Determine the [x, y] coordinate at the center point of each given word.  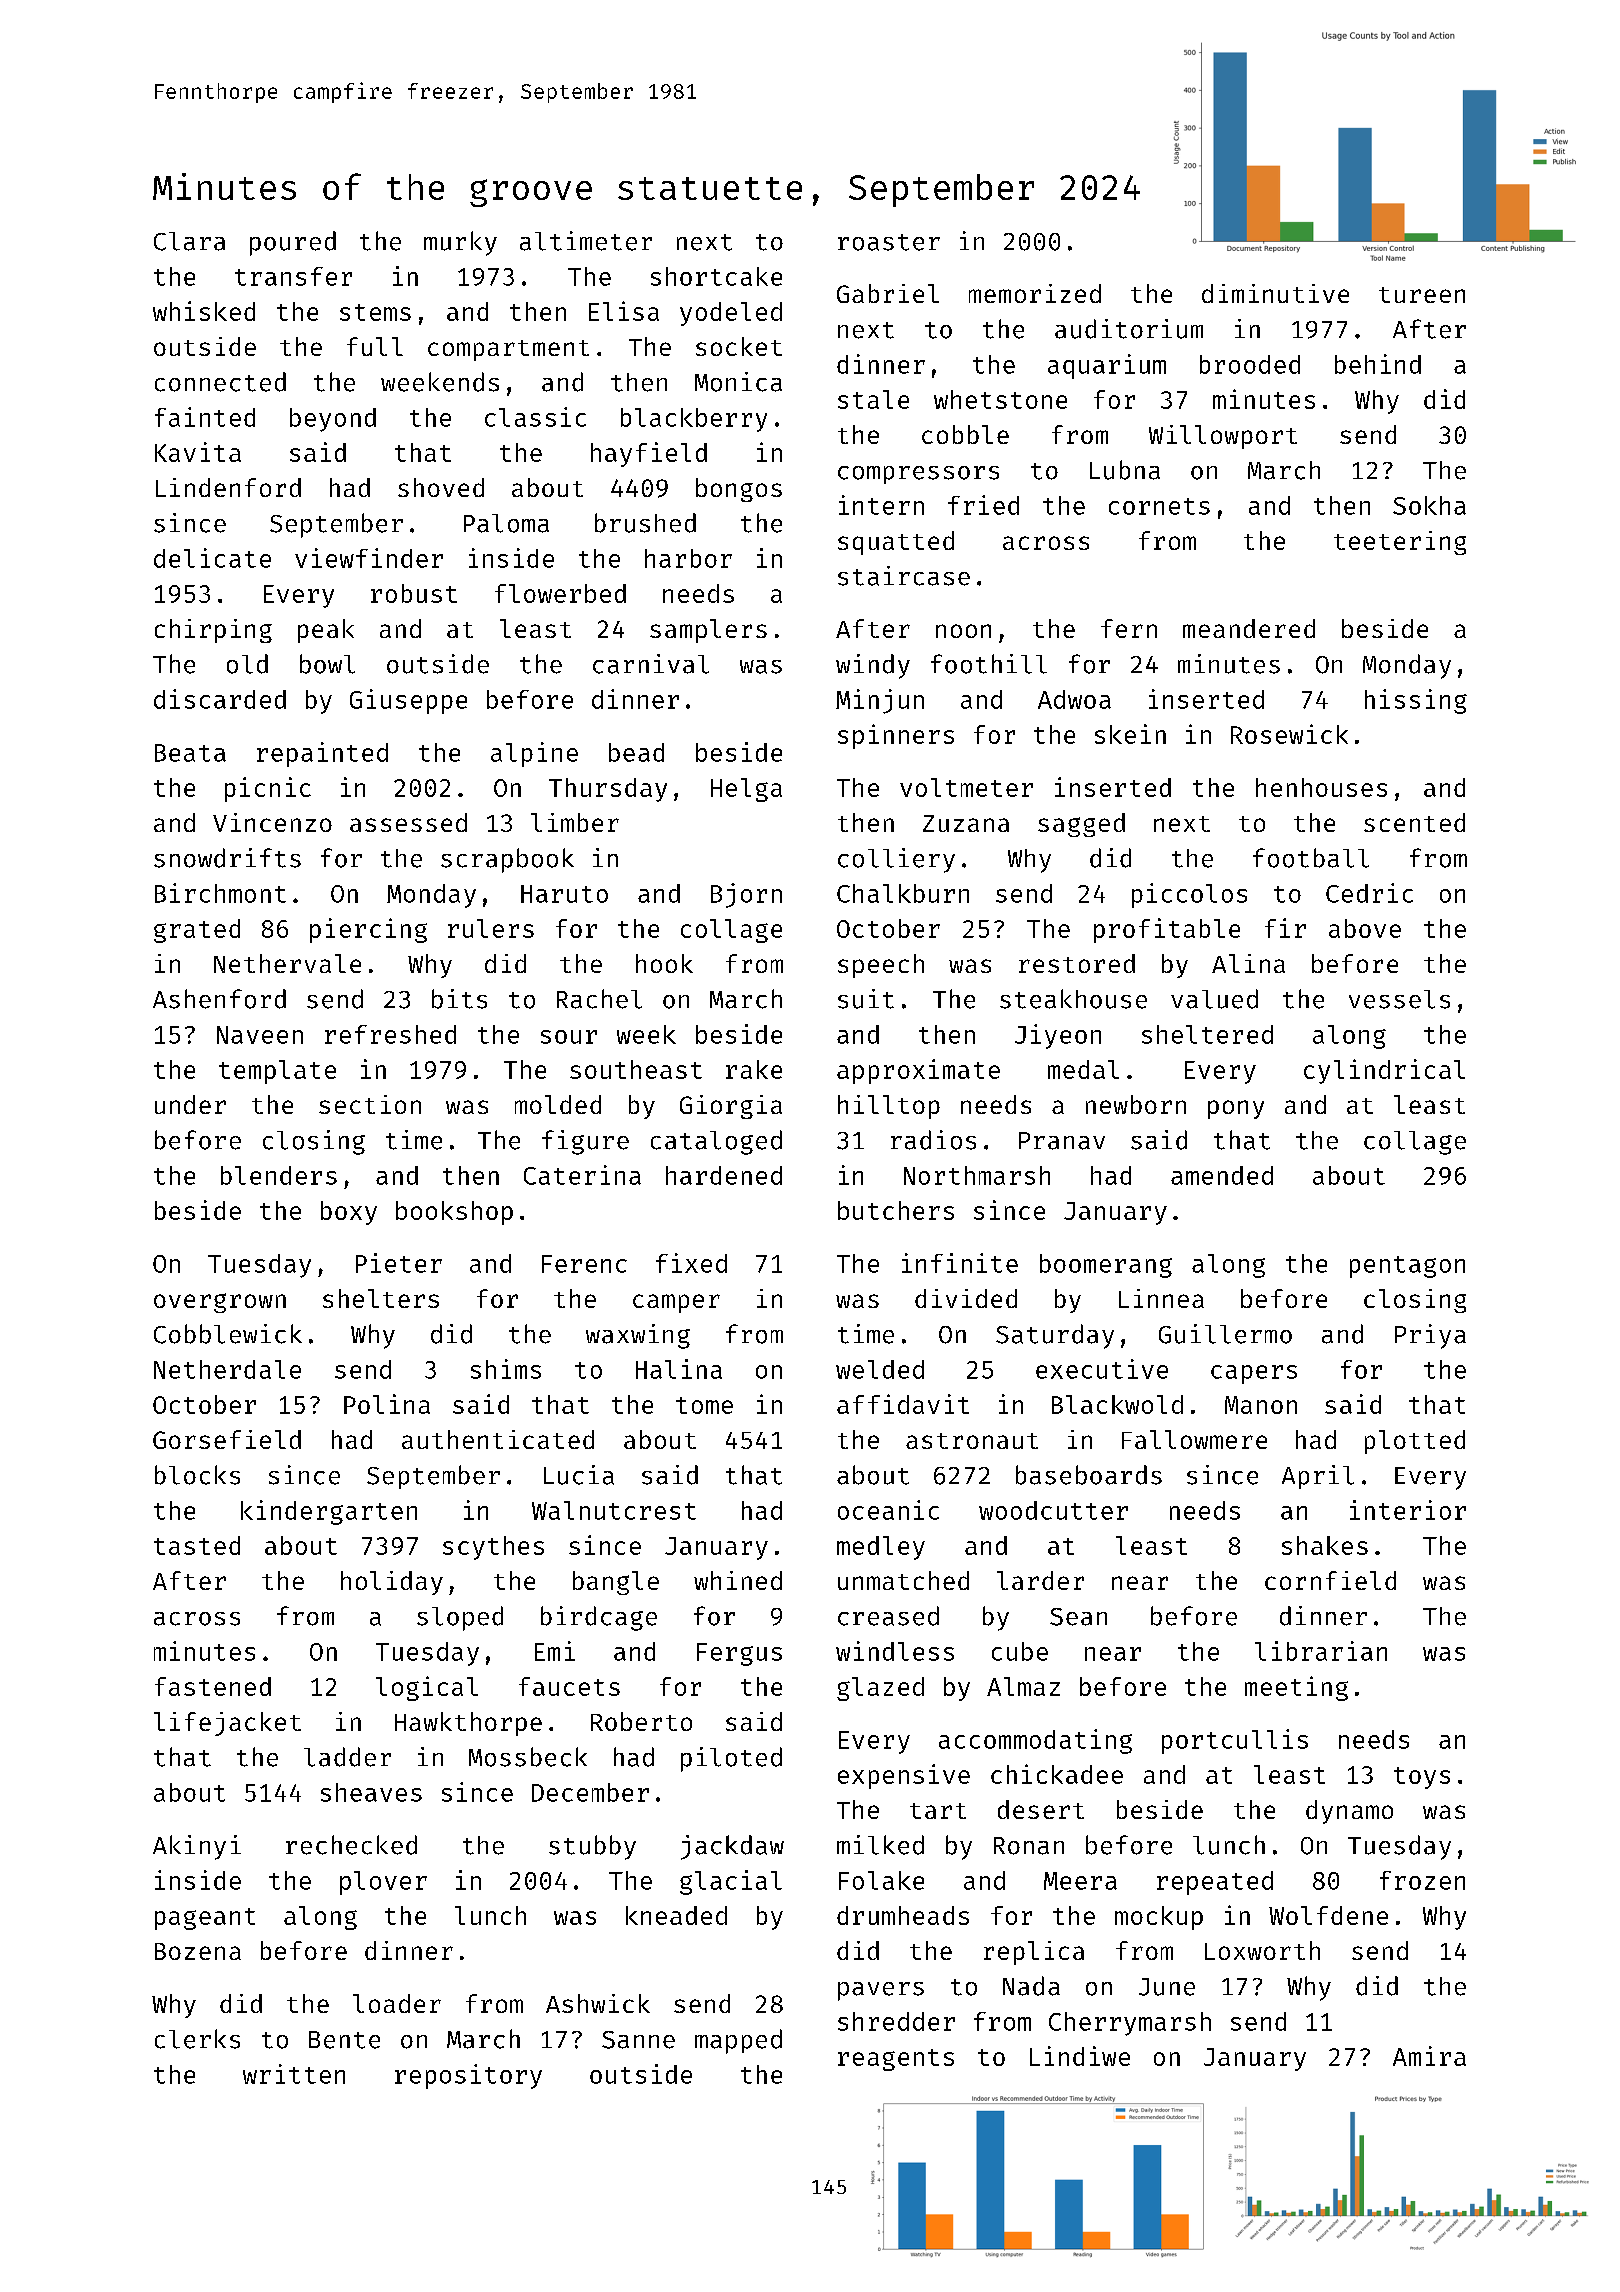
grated [197, 931]
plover [383, 1883]
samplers [708, 631]
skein [1130, 734]
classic [535, 417]
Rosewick [1289, 734]
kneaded [676, 1915]
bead [636, 752]
